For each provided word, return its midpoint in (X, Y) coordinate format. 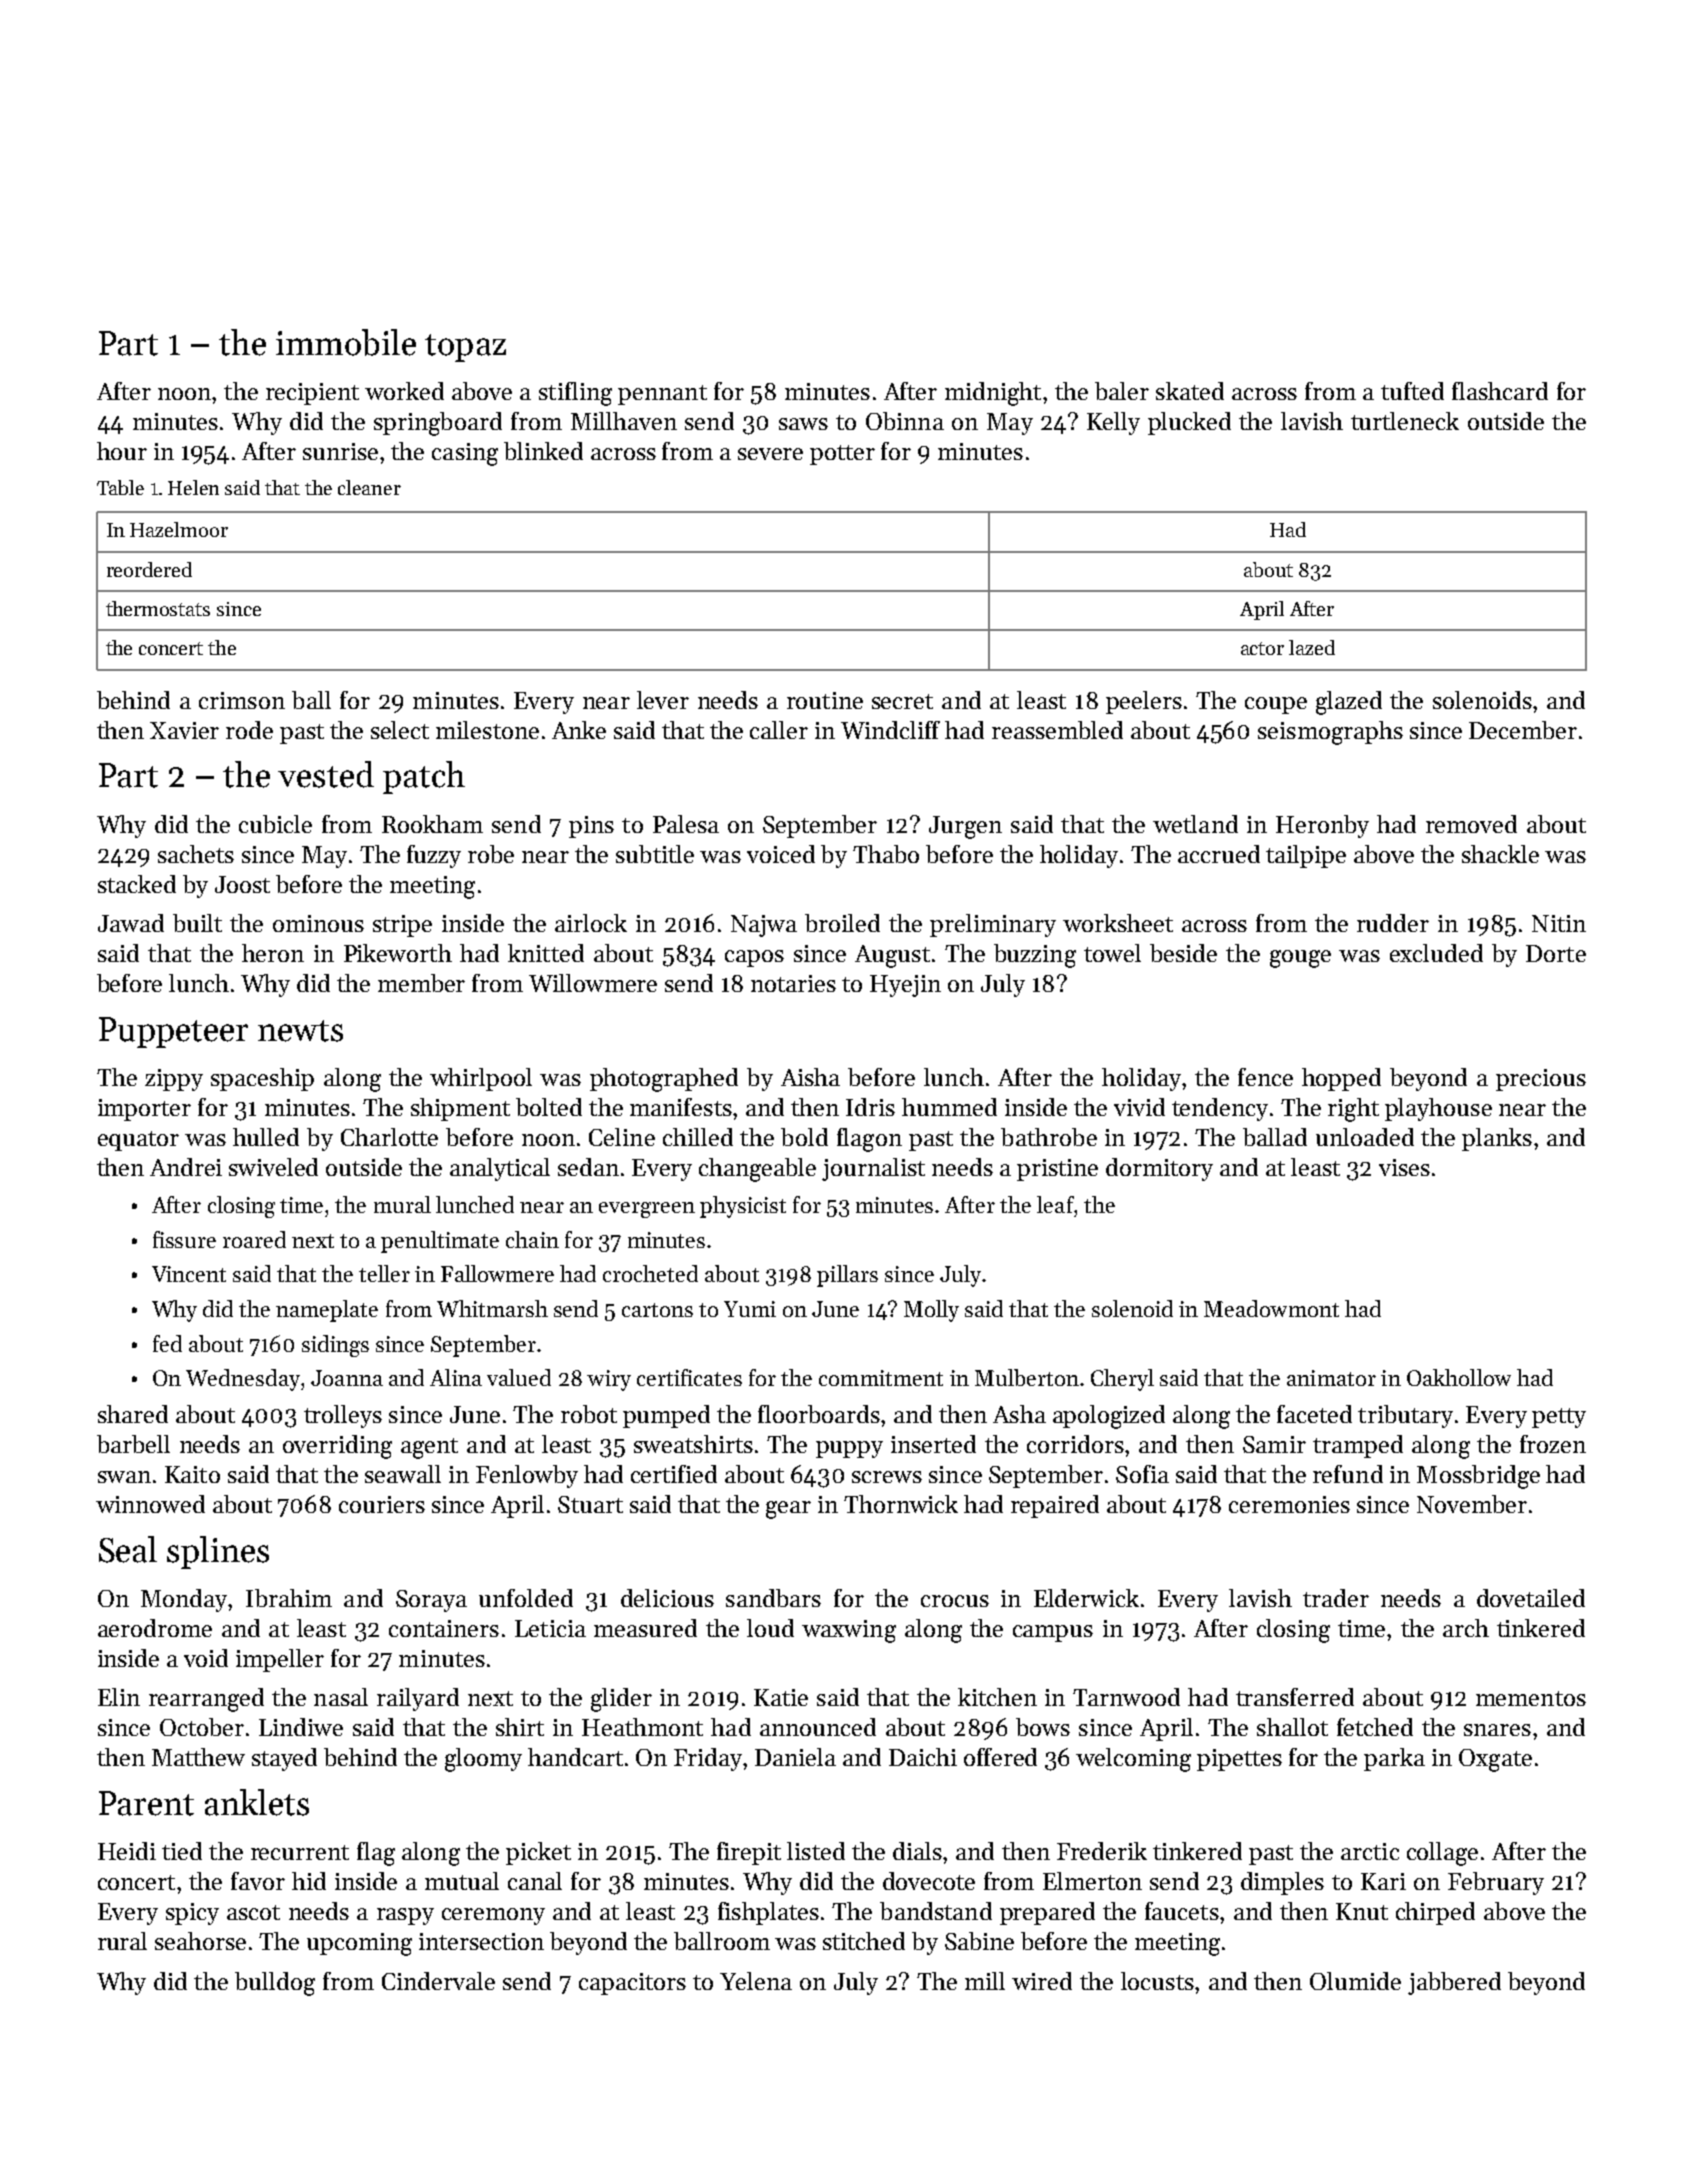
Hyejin (905, 986)
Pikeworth (398, 953)
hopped (1341, 1079)
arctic (1370, 1851)
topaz (465, 348)
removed (1471, 824)
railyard (418, 1699)
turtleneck (1405, 421)
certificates (689, 1377)
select (400, 730)
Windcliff (890, 730)
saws (803, 424)
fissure (184, 1239)
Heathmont (642, 1727)
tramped (1358, 1446)
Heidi (127, 1851)
